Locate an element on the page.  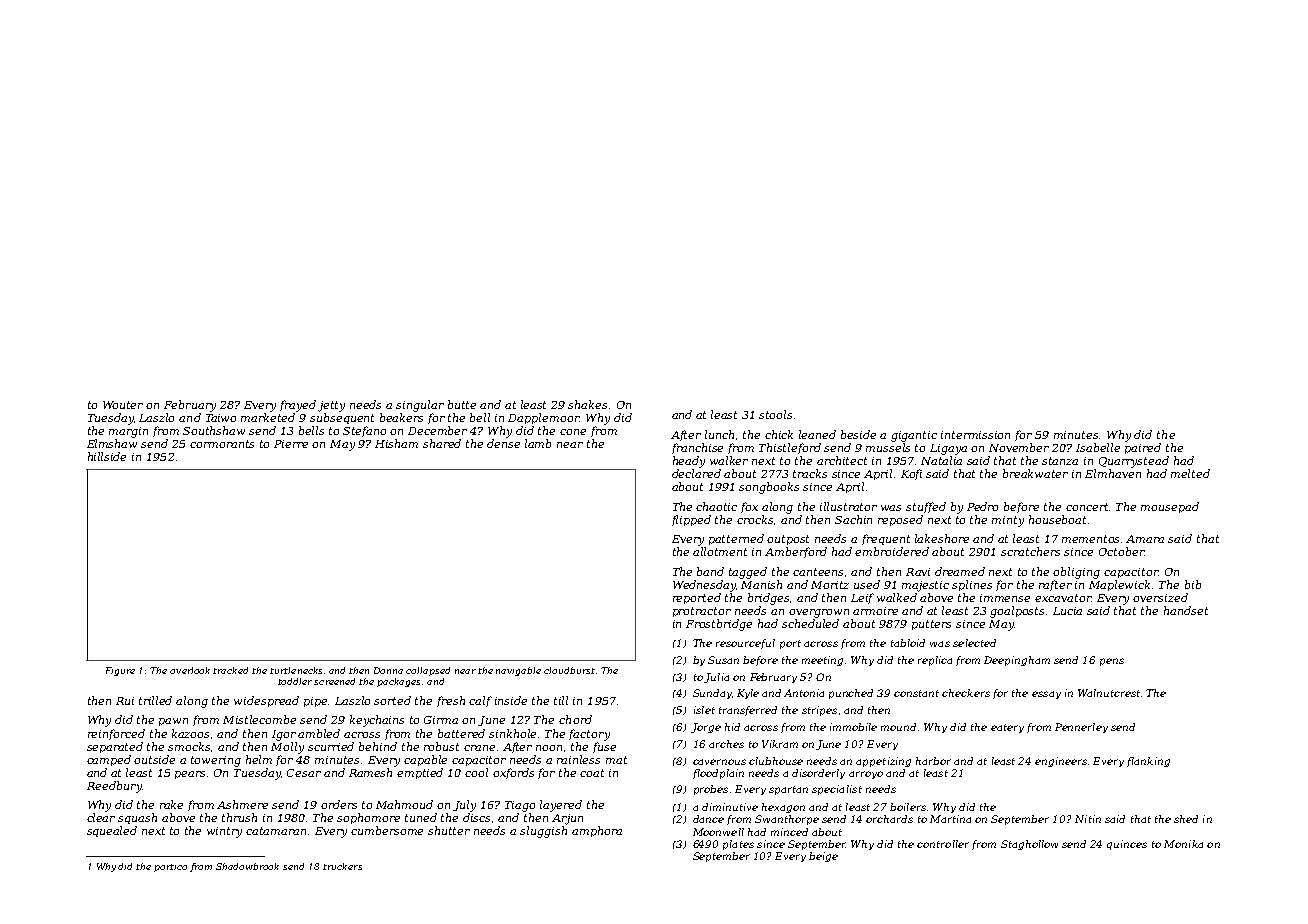
stools is located at coordinates (775, 414).
